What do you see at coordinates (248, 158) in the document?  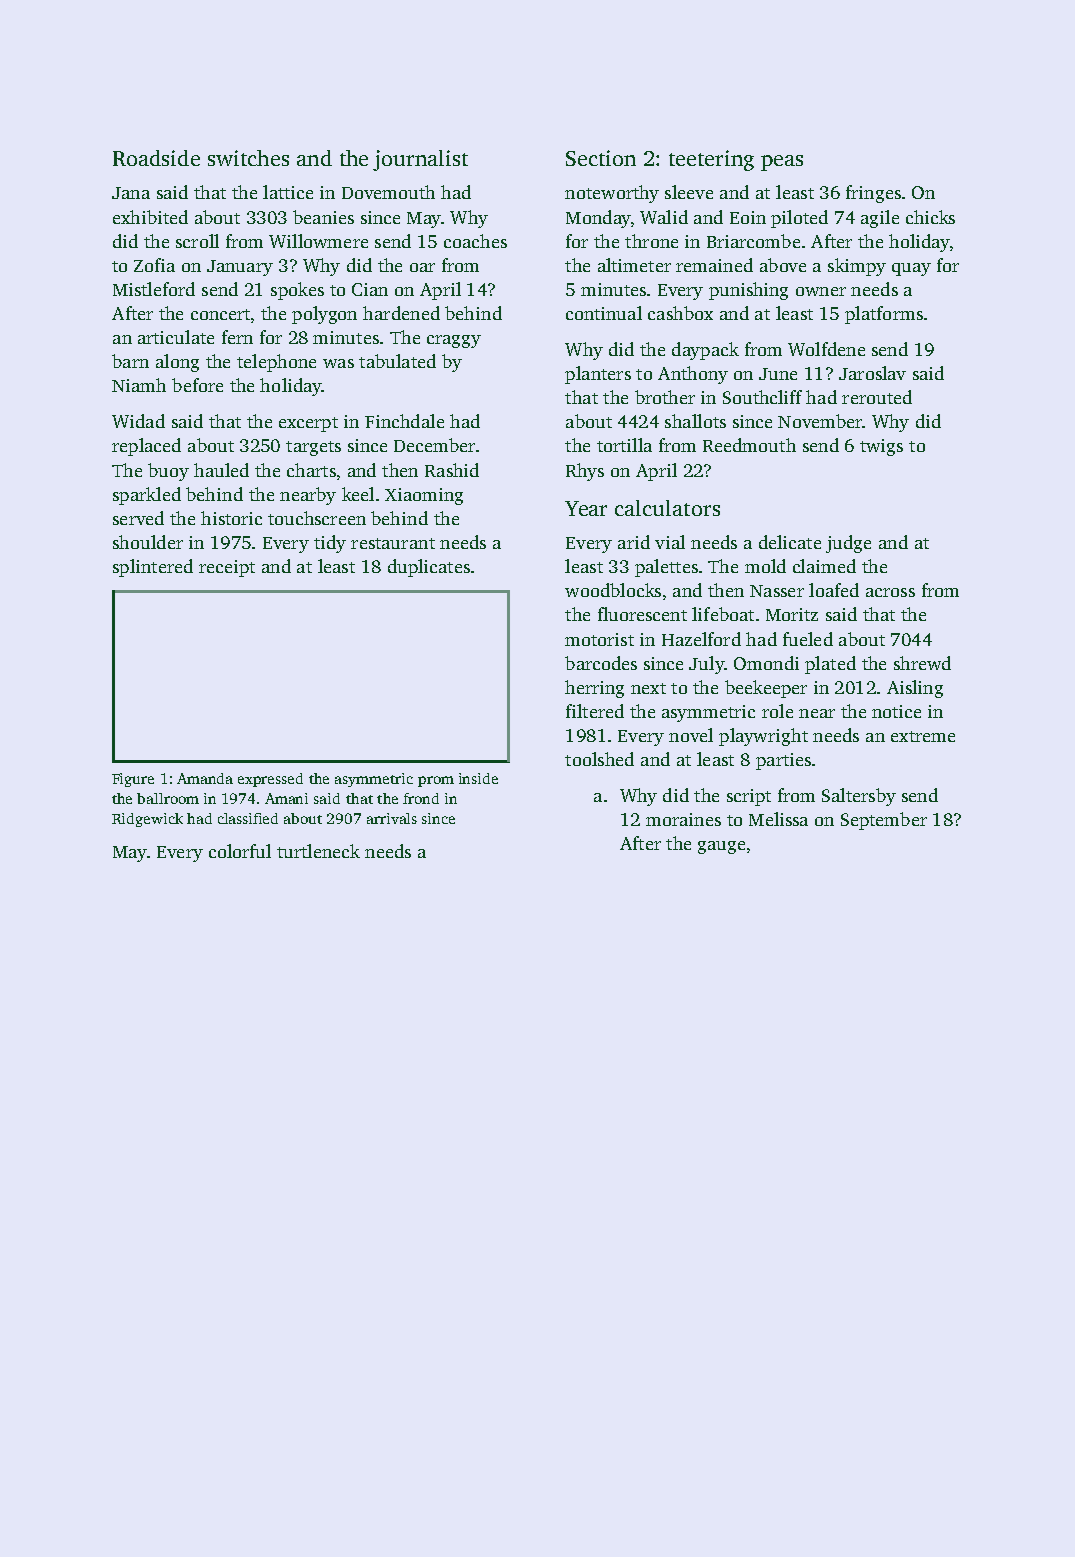 I see `switches` at bounding box center [248, 158].
